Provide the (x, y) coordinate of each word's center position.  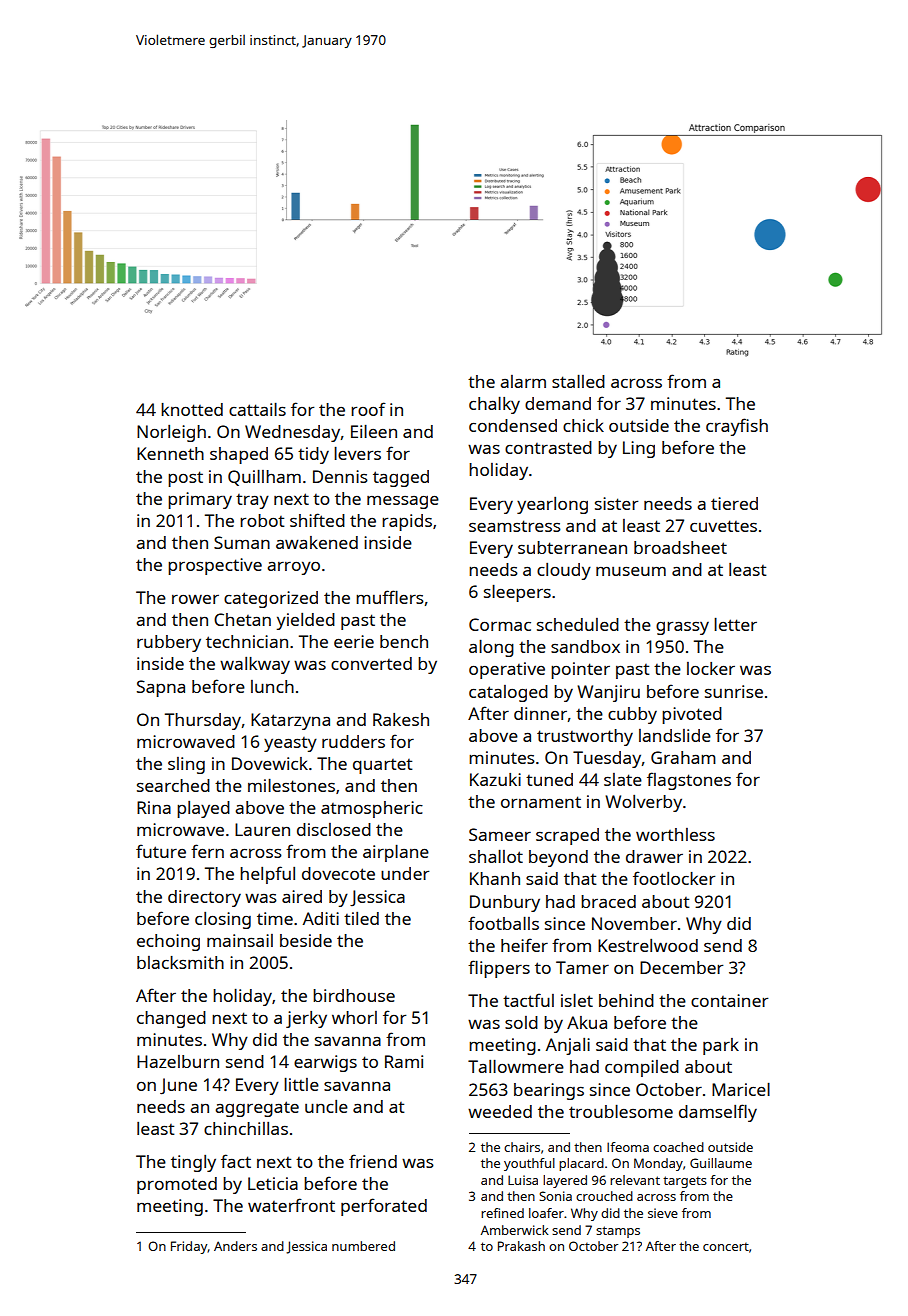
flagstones (689, 781)
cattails (257, 409)
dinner (540, 713)
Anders (235, 1246)
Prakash (521, 1246)
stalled (578, 381)
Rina (154, 807)
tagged (401, 478)
